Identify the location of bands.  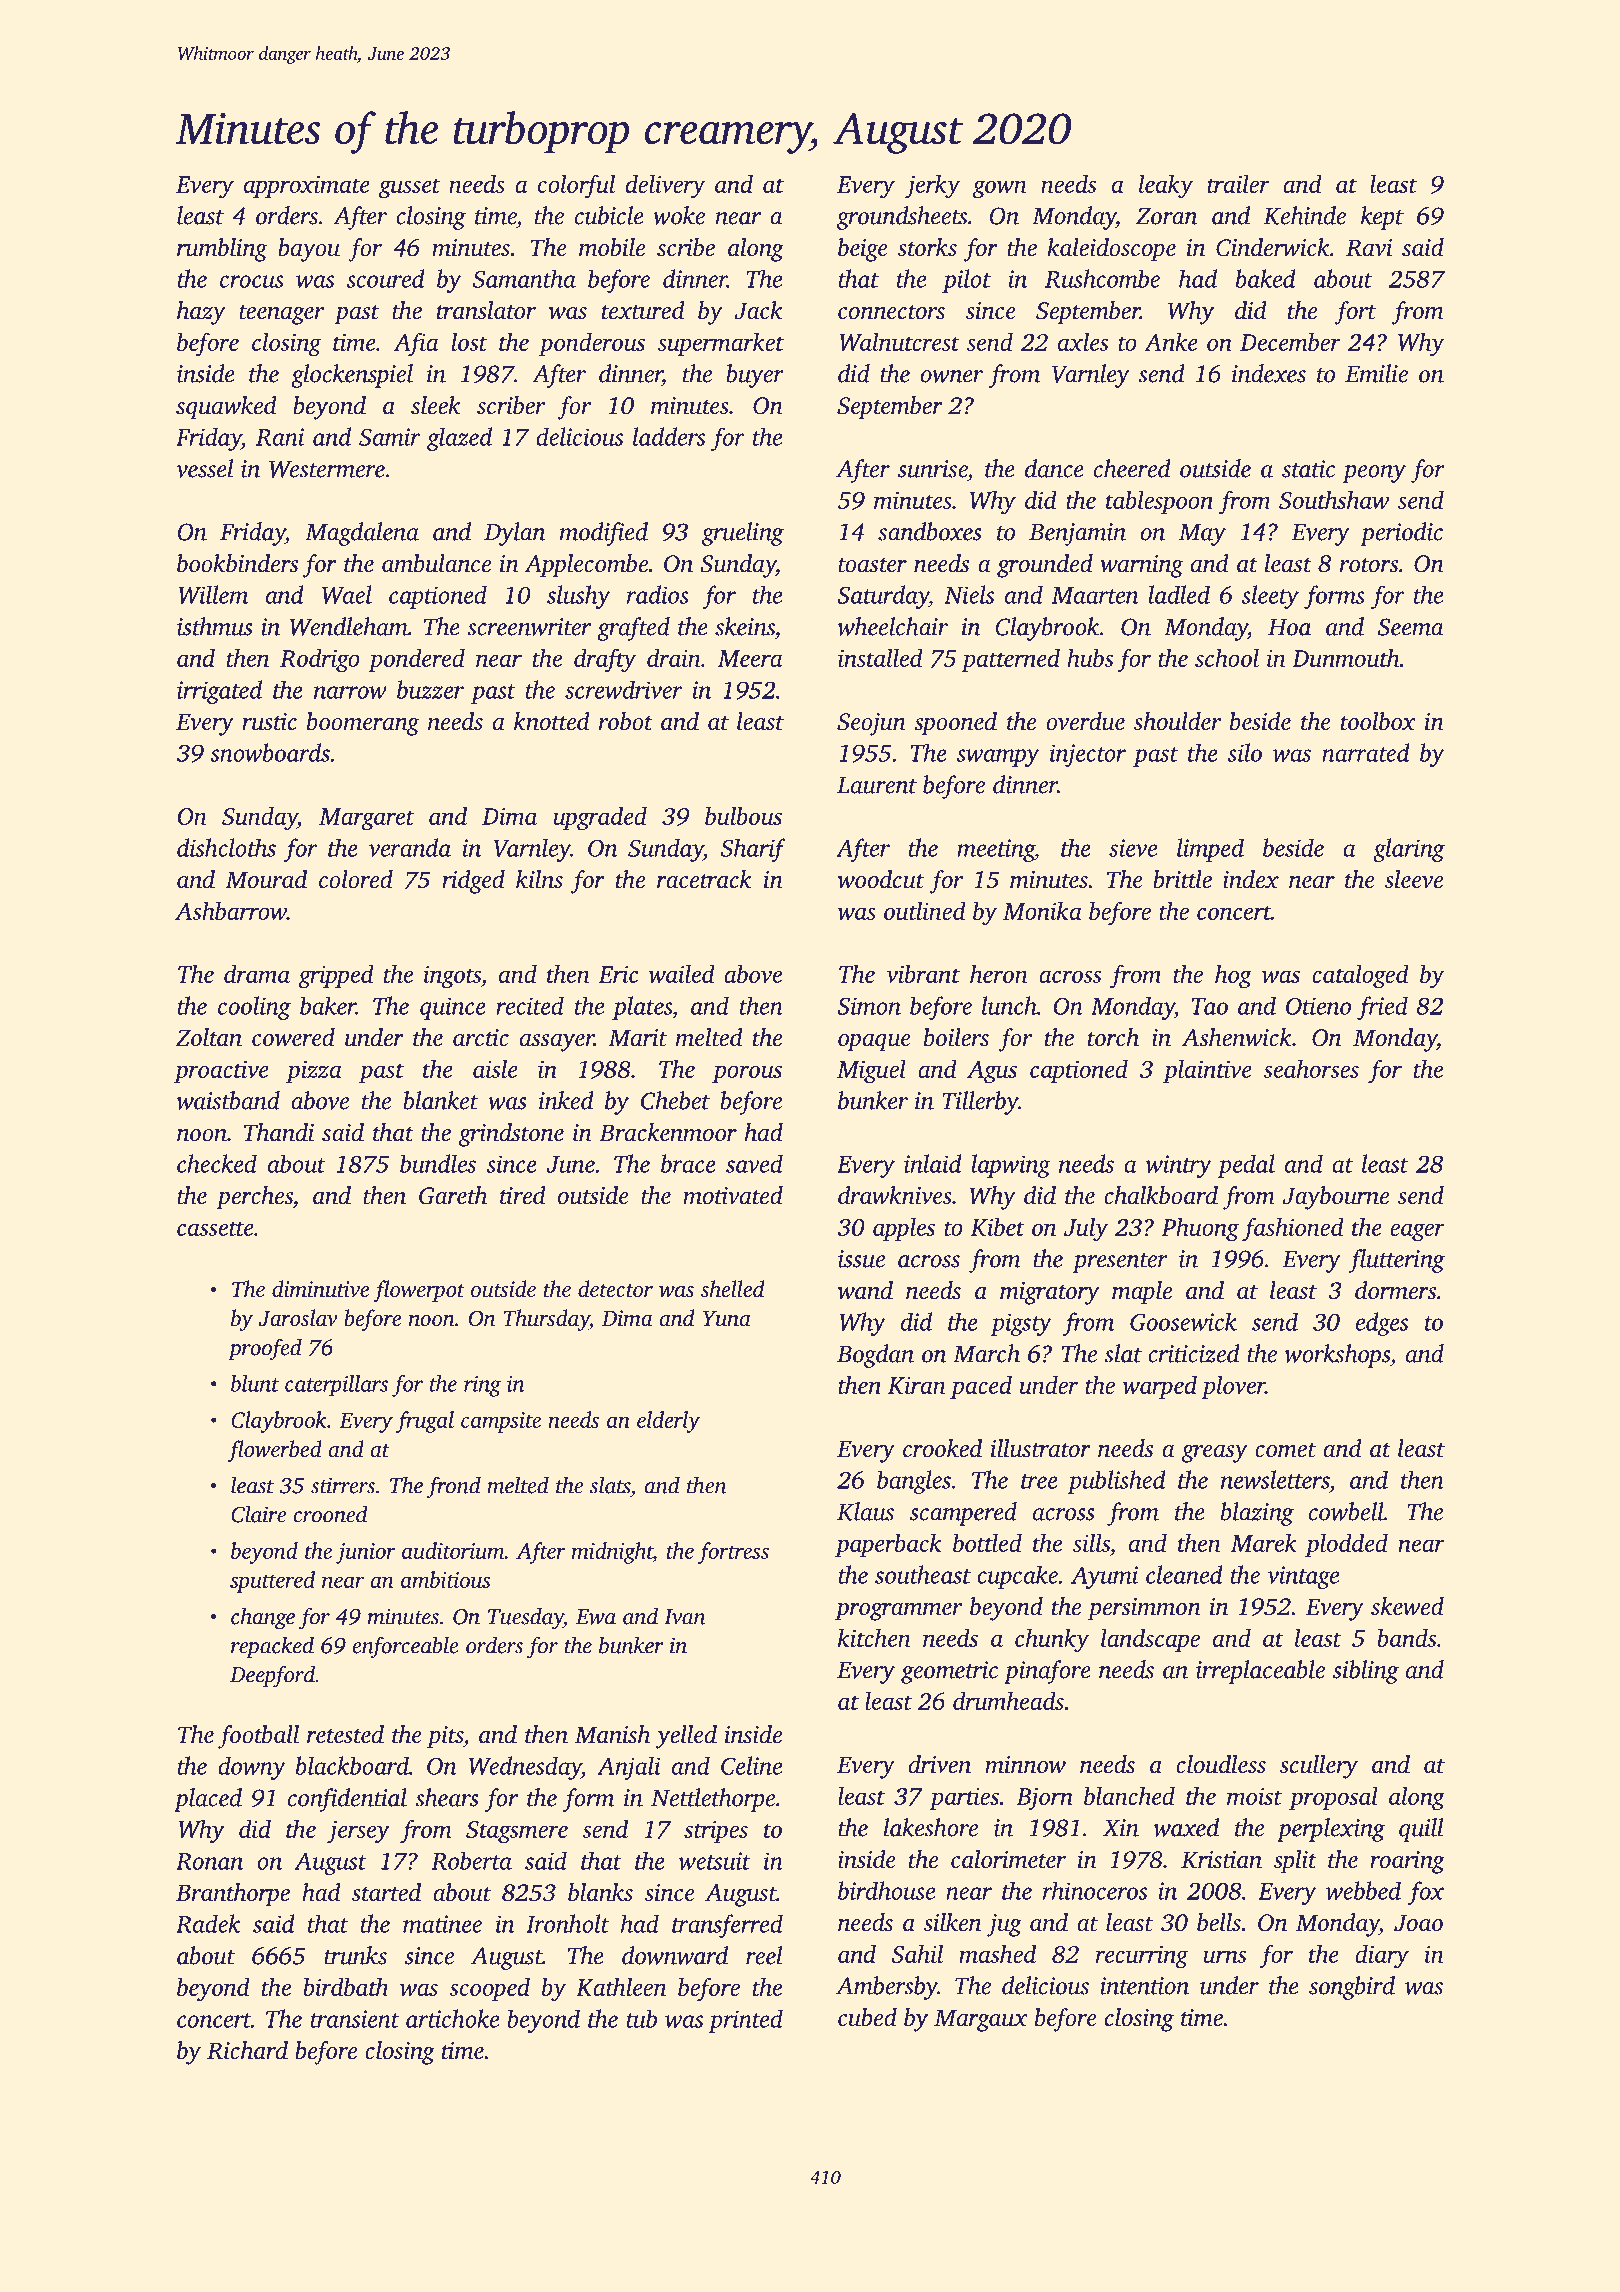
(1406, 1637).
